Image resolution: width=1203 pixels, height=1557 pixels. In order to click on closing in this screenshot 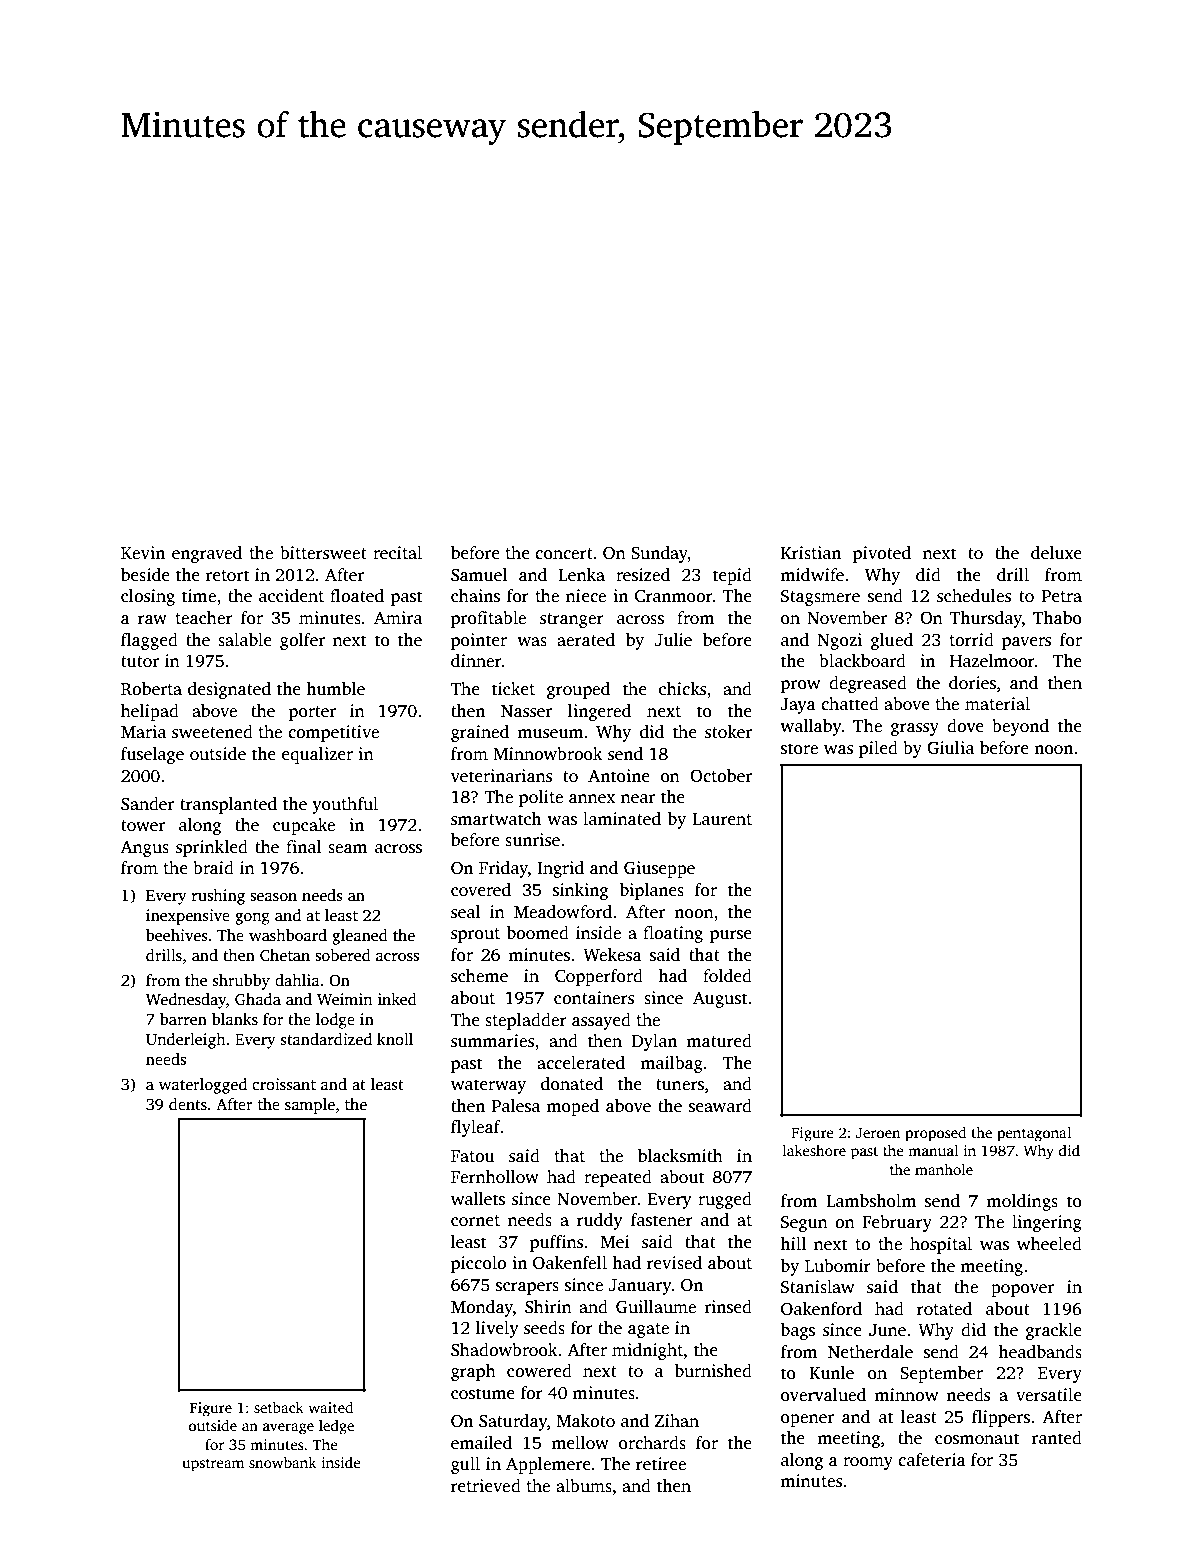, I will do `click(148, 597)`.
